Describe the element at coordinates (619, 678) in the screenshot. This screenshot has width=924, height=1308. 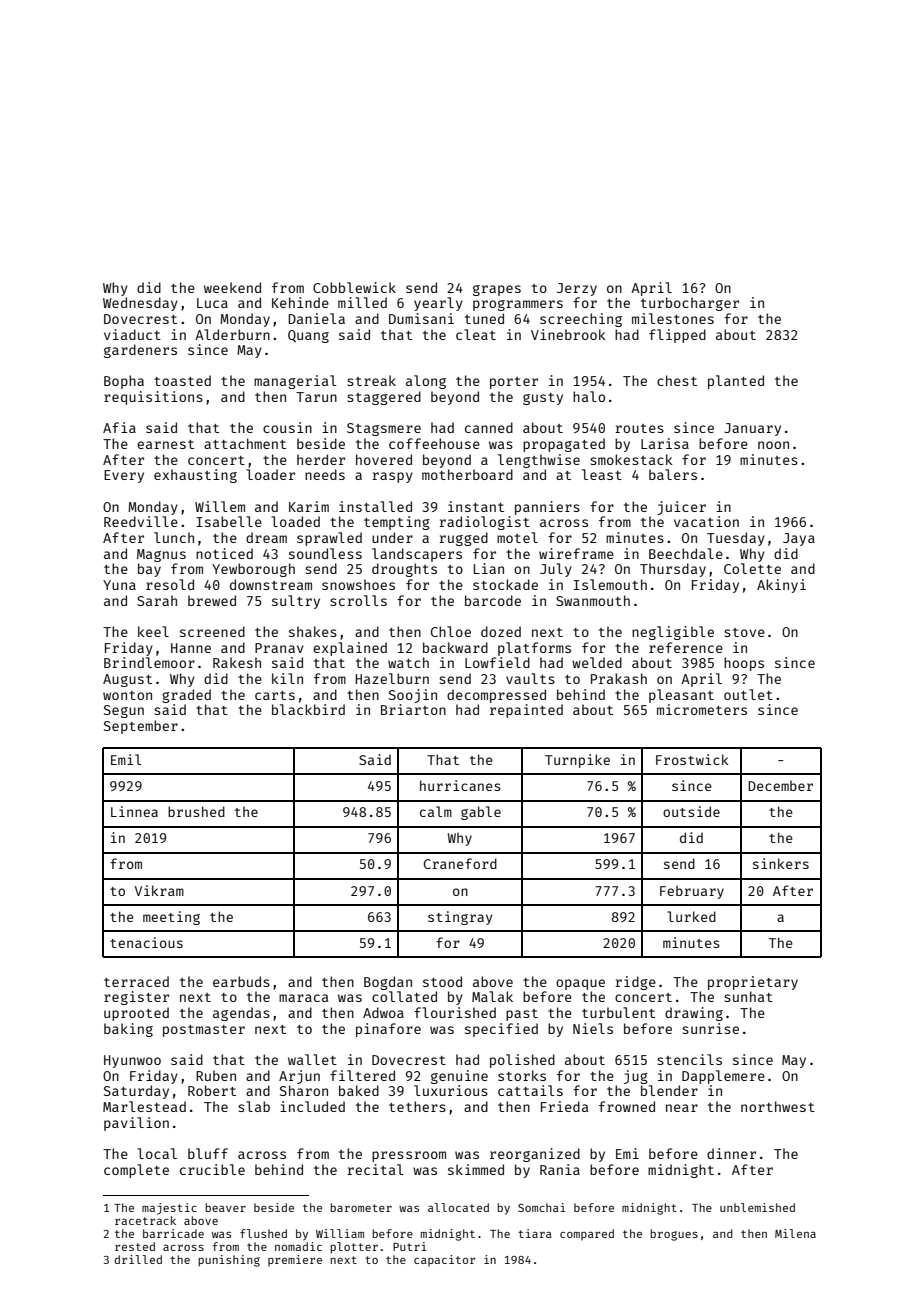
I see `Prakash` at that location.
